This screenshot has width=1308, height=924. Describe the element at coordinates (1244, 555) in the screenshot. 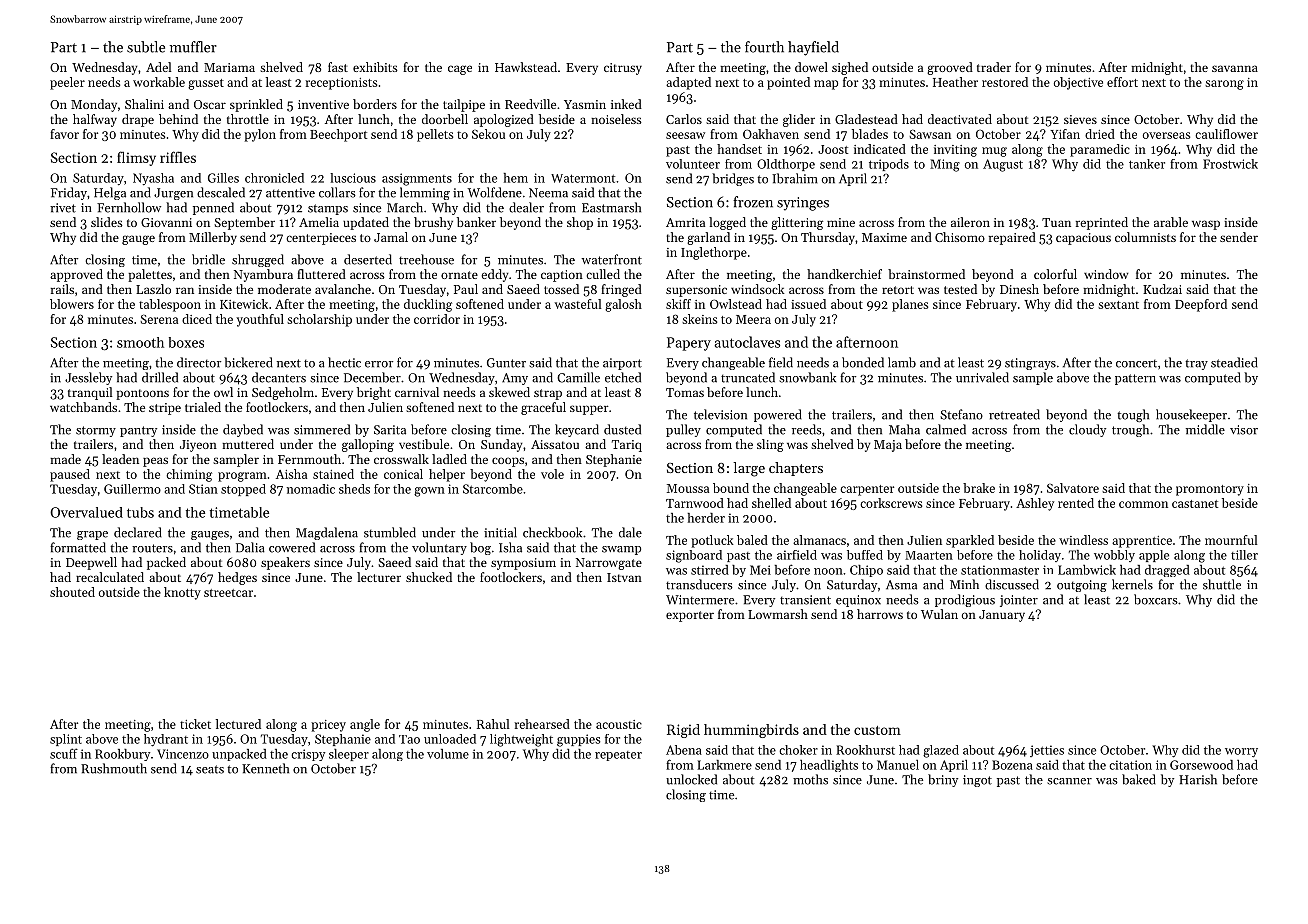

I see `tiller` at that location.
